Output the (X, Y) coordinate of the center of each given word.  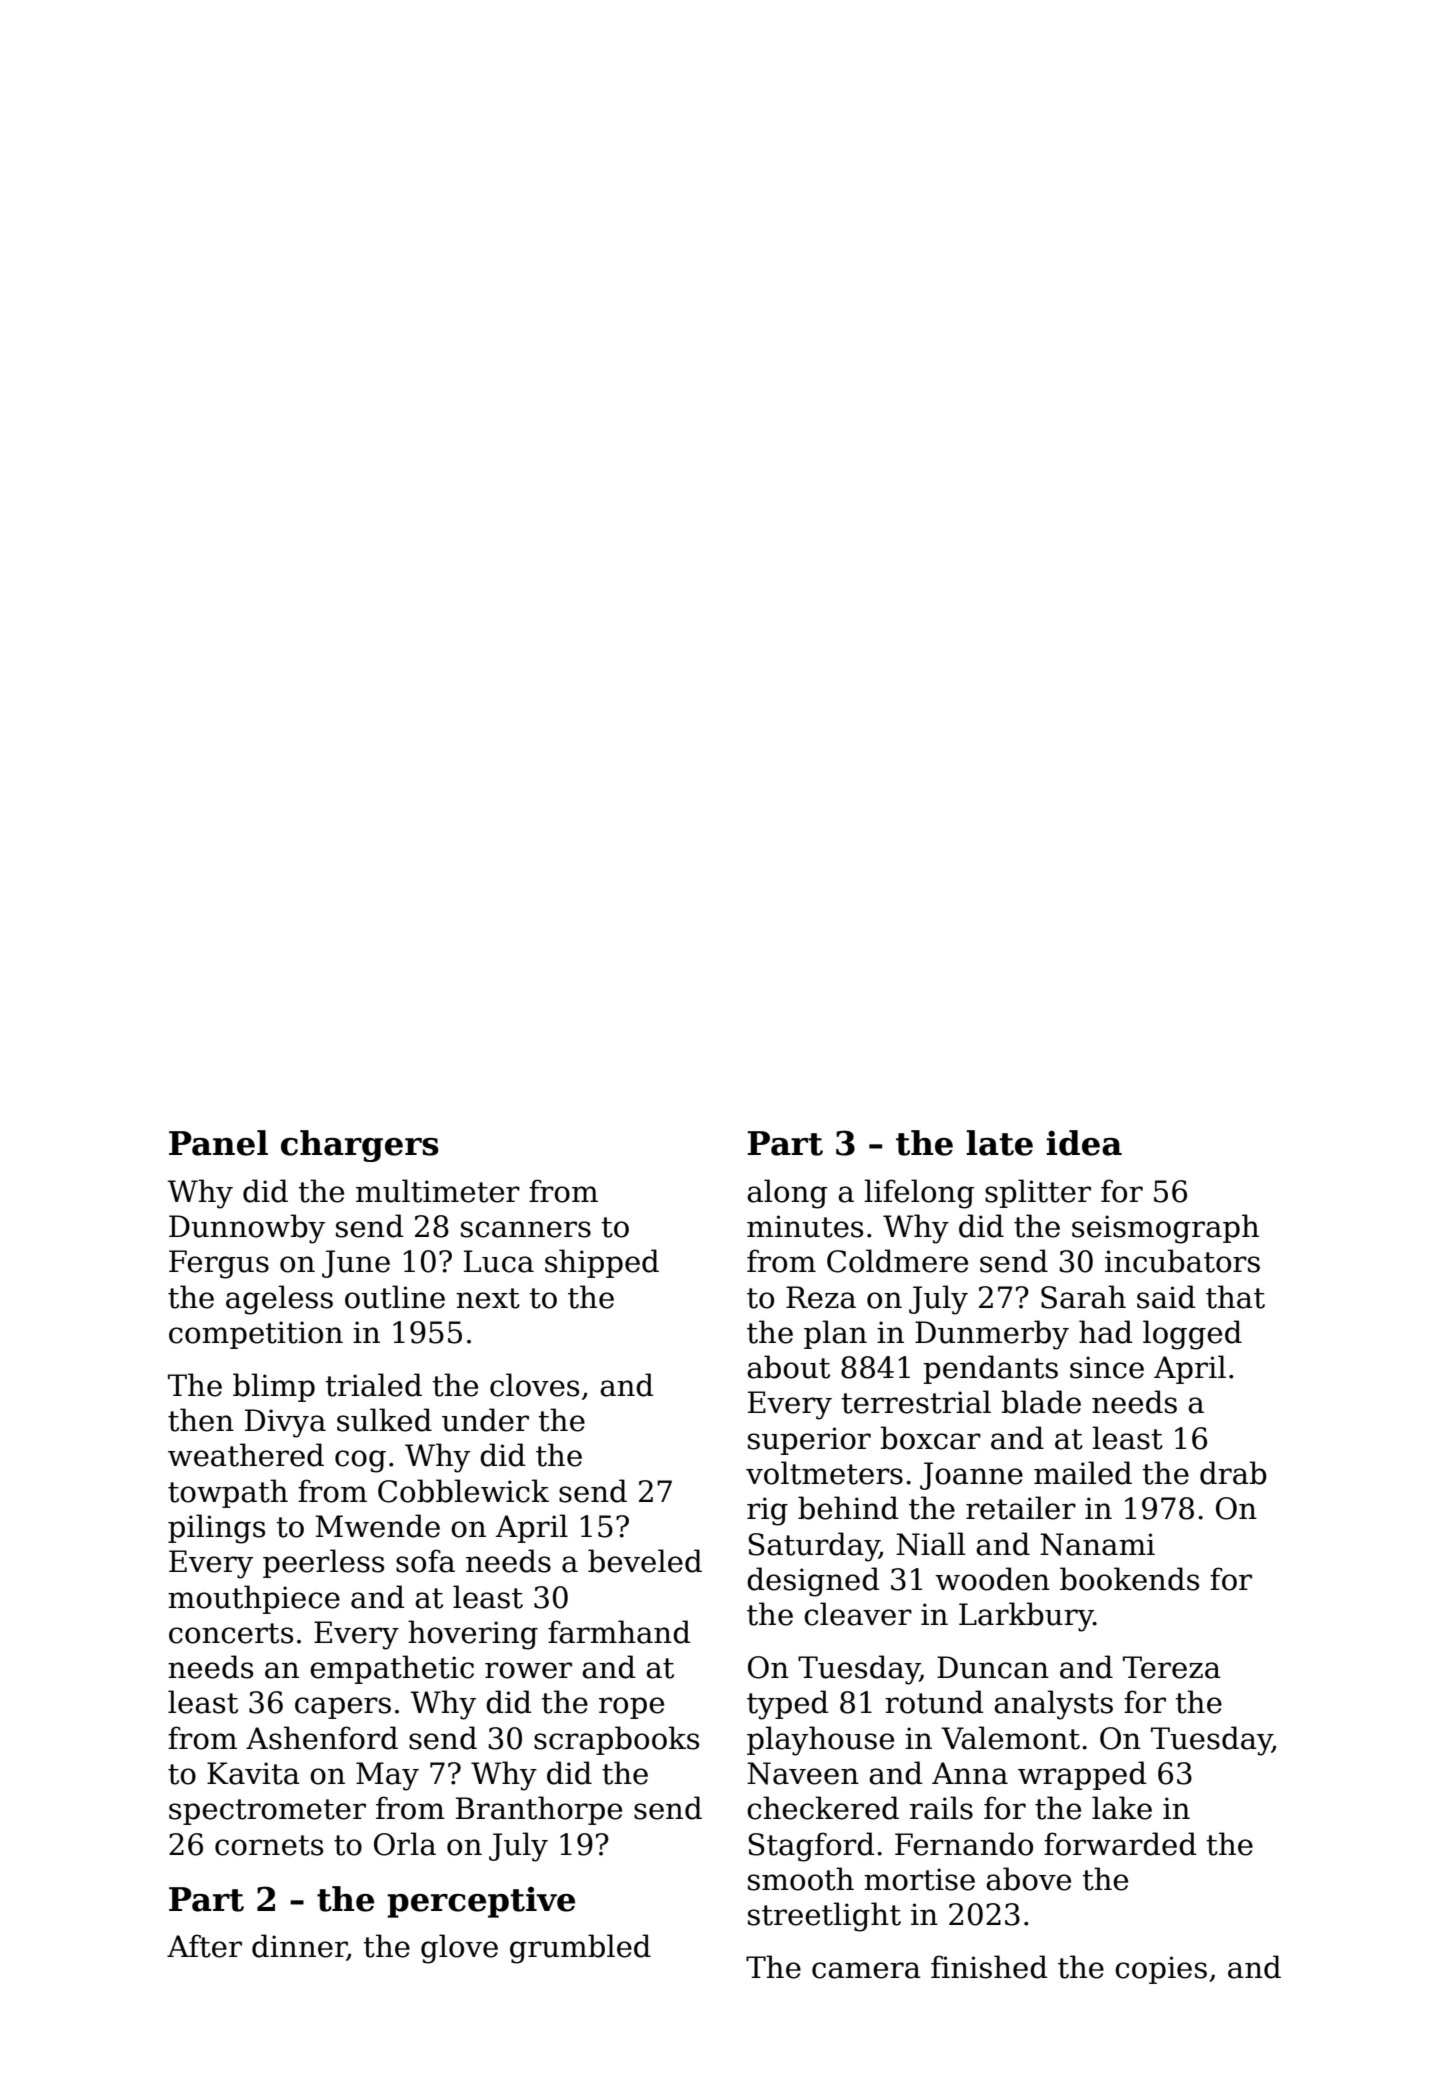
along (787, 1194)
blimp (274, 1387)
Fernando (964, 1844)
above (1028, 1879)
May (387, 1776)
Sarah (1083, 1297)
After (204, 1946)
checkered (823, 1808)
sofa (425, 1561)
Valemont (1010, 1738)
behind (848, 1508)
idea (1084, 1143)
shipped (602, 1263)
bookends (1129, 1579)
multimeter (438, 1191)
